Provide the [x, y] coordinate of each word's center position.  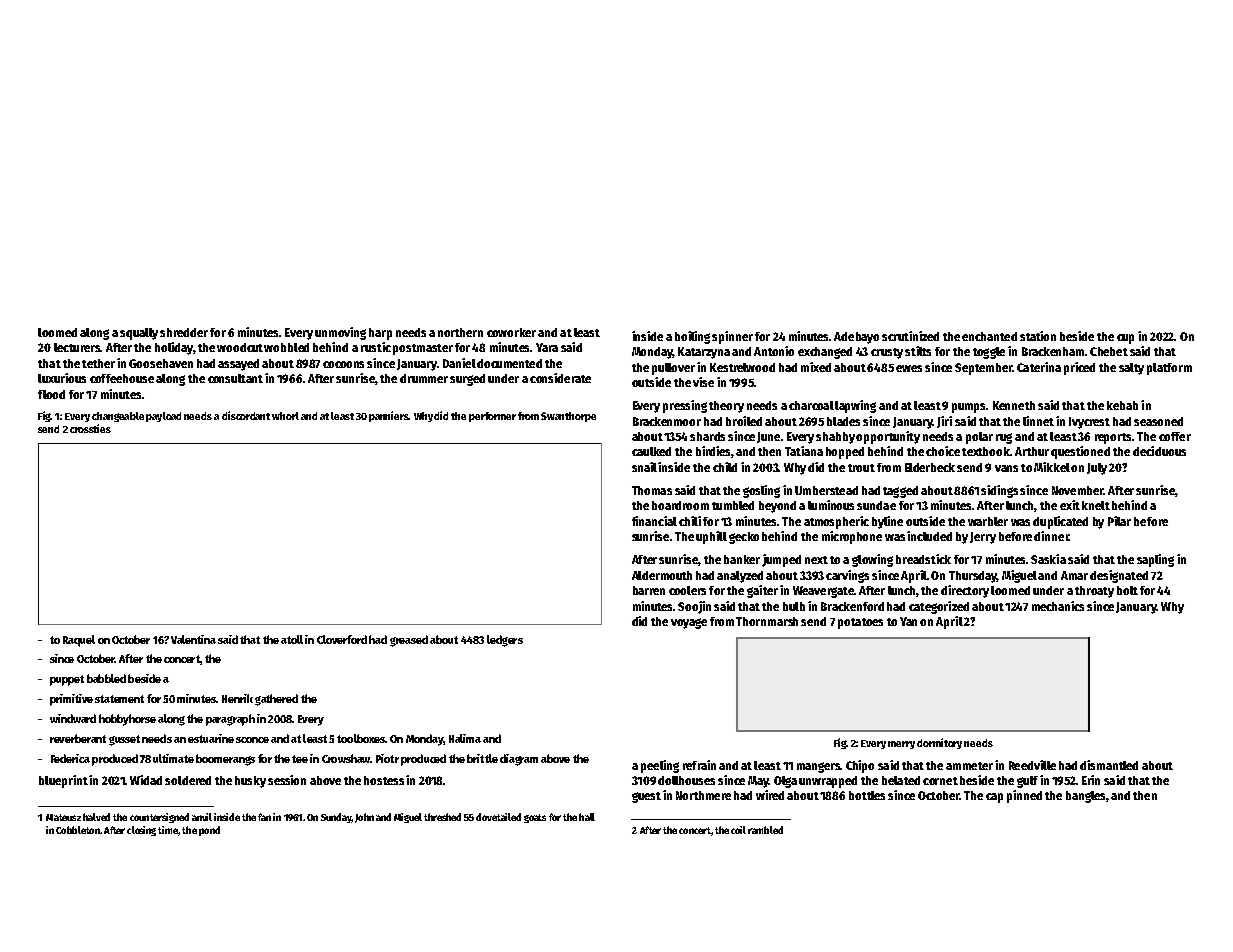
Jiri [944, 422]
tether [98, 363]
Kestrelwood [742, 367]
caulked [651, 451]
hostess [384, 780]
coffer [1175, 436]
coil [738, 830]
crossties [90, 428]
